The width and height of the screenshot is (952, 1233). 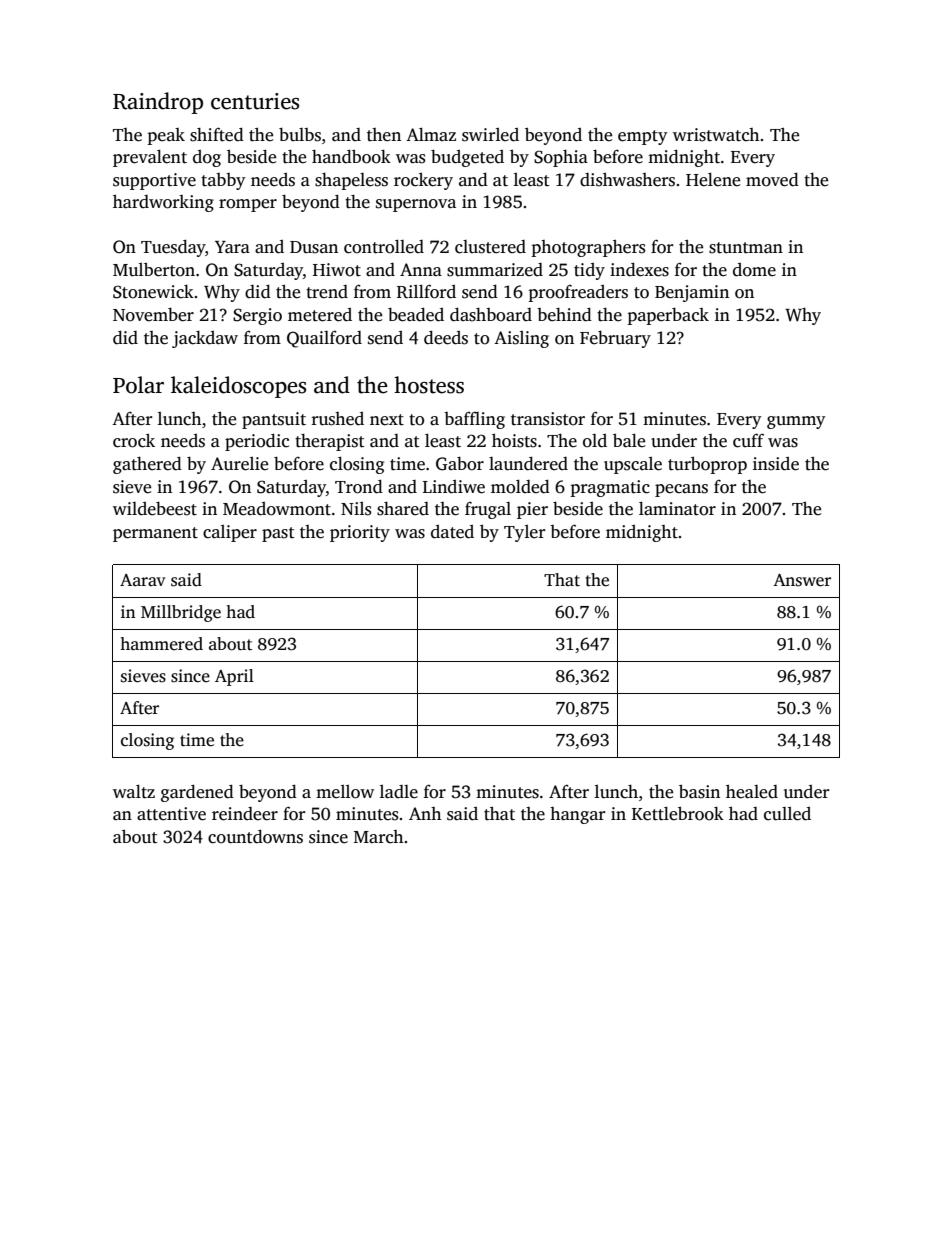 I want to click on Tuesday, so click(x=173, y=248).
